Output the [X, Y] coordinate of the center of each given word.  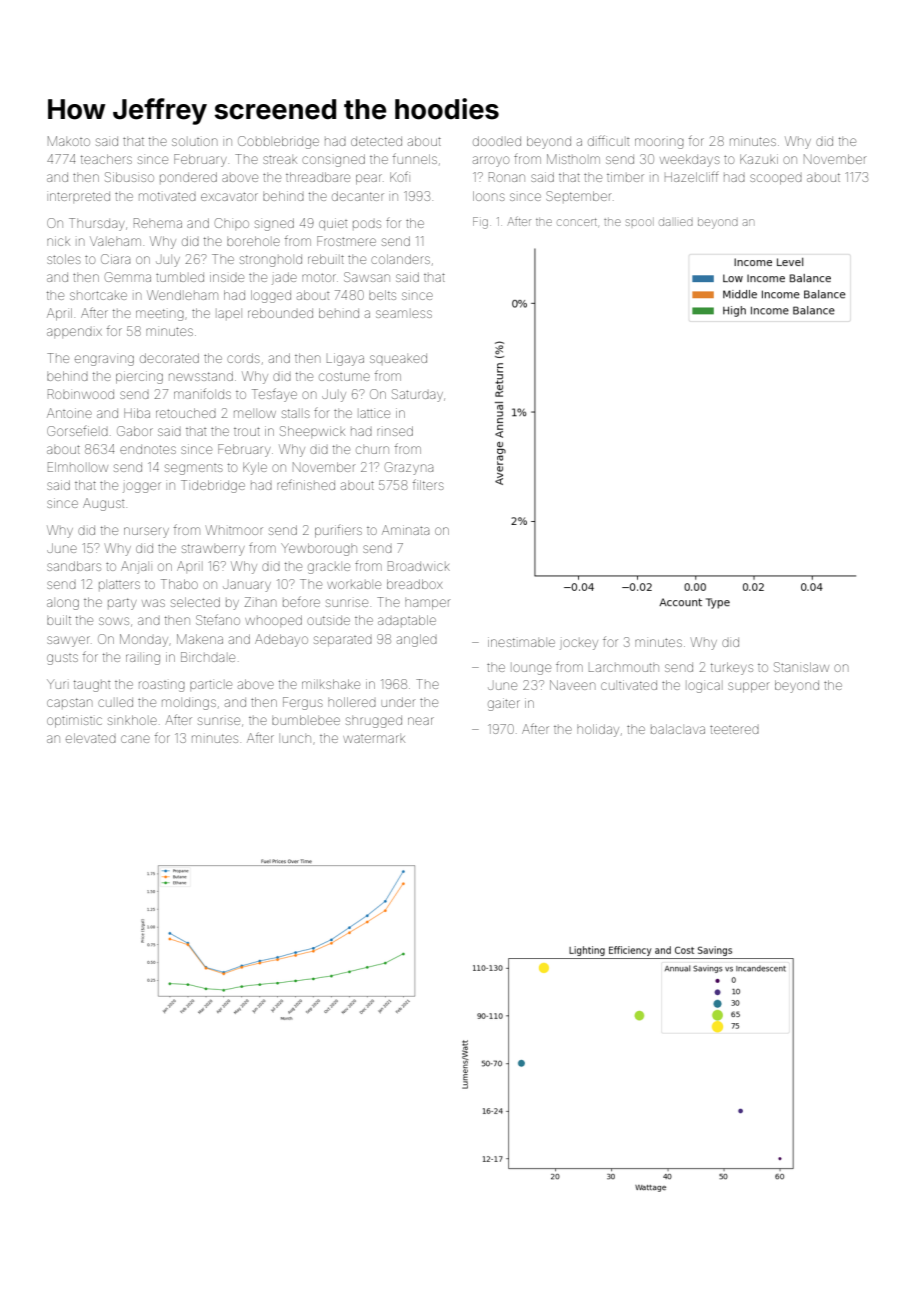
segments [194, 469]
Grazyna [409, 468]
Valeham [115, 241]
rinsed [395, 431]
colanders [400, 259]
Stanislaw [801, 667]
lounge [532, 669]
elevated [91, 738]
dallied [676, 222]
